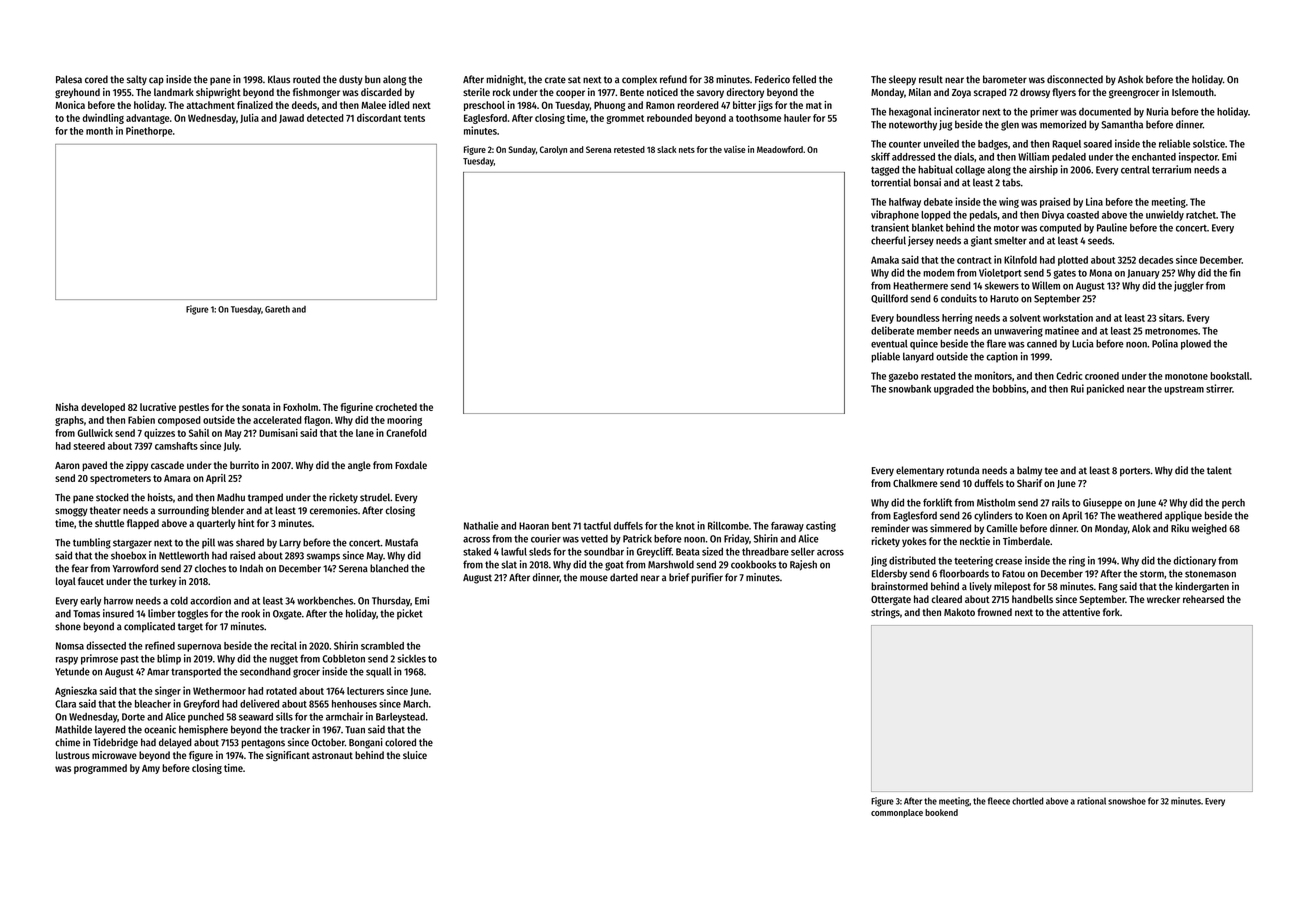 Image resolution: width=1308 pixels, height=924 pixels. I want to click on Gareth, so click(277, 309).
